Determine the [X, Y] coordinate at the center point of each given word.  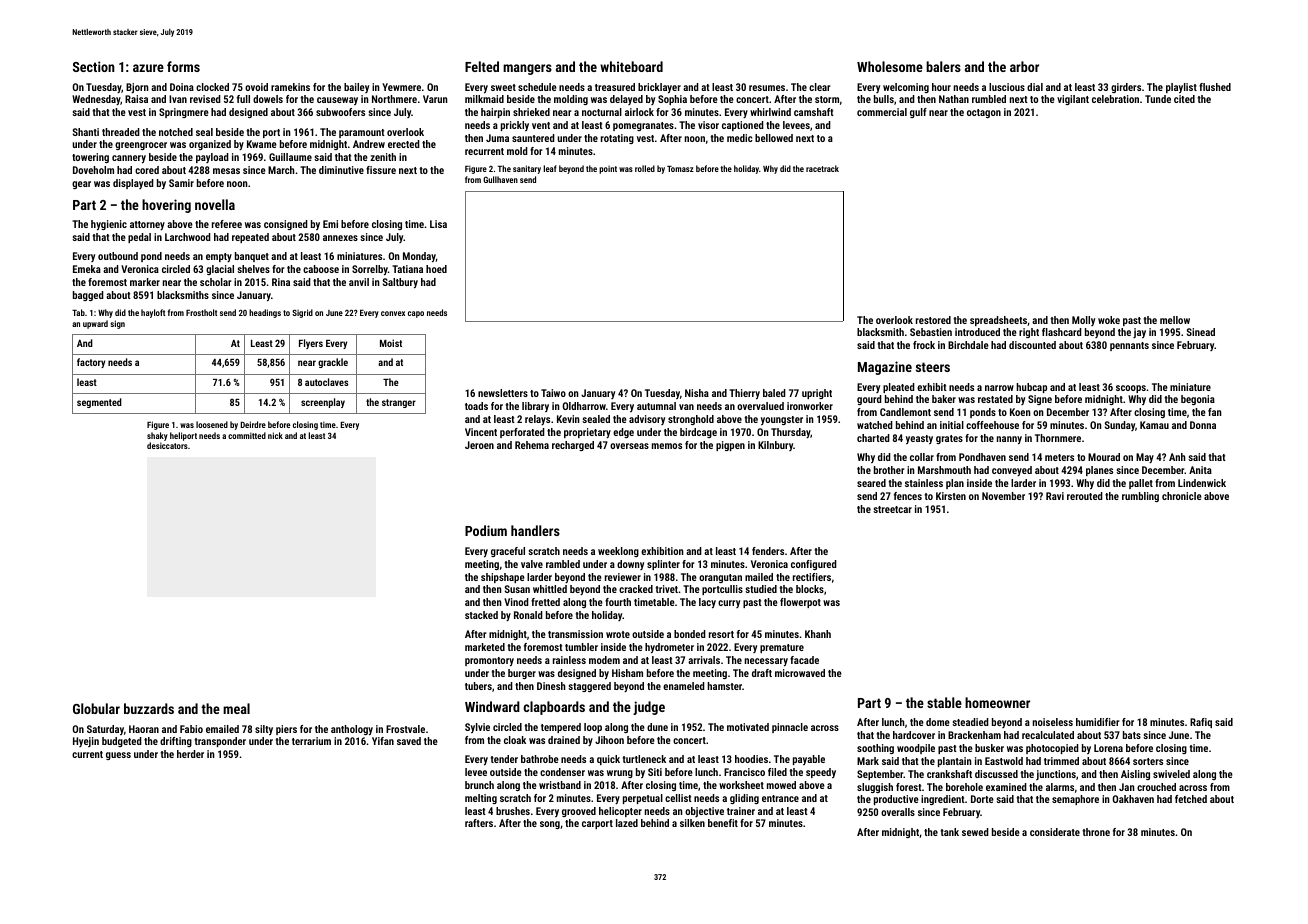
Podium [486, 530]
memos [667, 446]
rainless [569, 660]
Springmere [184, 113]
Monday [419, 257]
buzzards [149, 708]
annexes [340, 238]
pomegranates [643, 126]
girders [1126, 88]
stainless [924, 483]
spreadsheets [998, 321]
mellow [1175, 320]
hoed [436, 269]
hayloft [153, 313]
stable [944, 702]
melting [481, 799]
